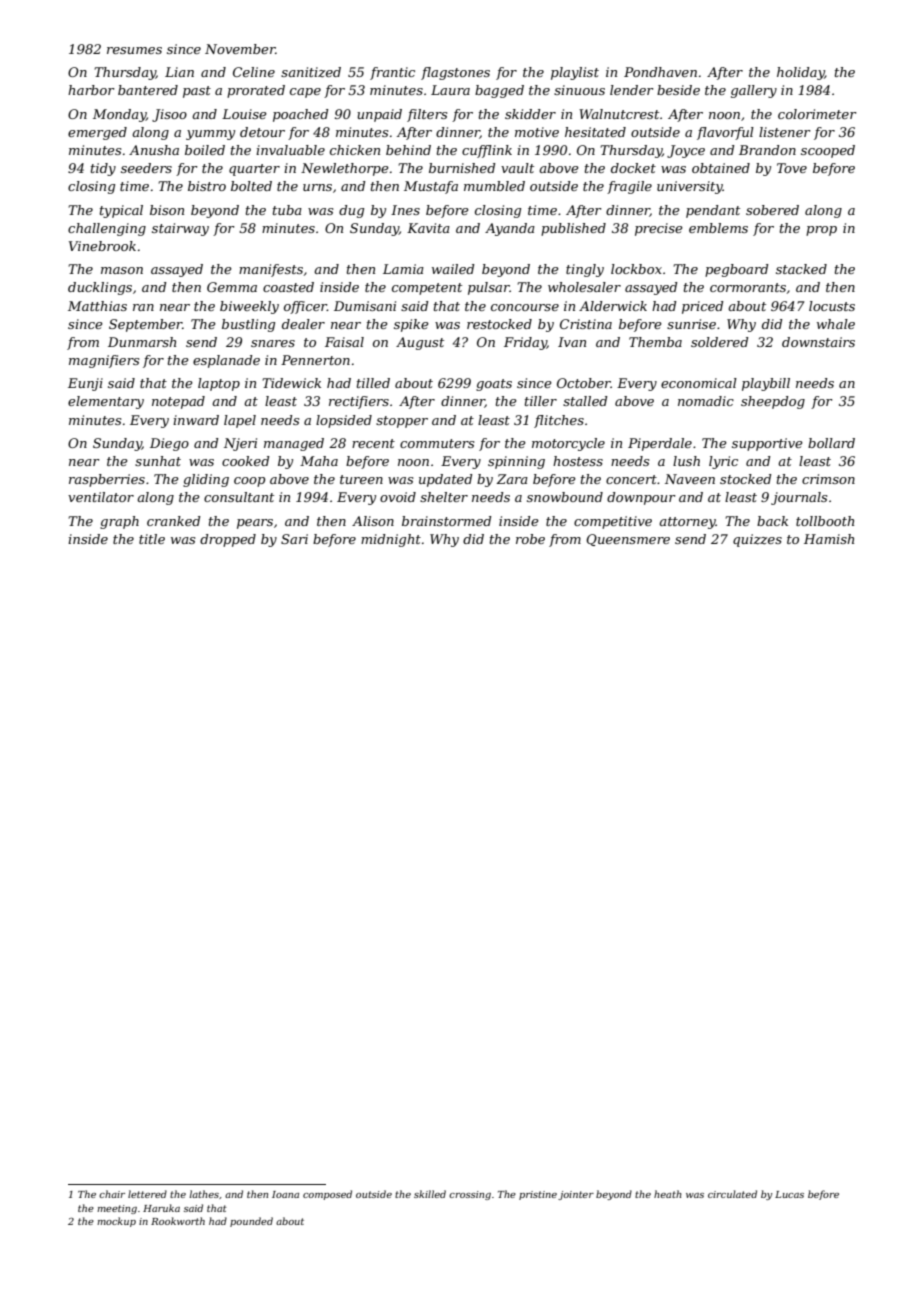 The height and width of the screenshot is (1308, 924). What do you see at coordinates (112, 1194) in the screenshot?
I see `chair` at bounding box center [112, 1194].
